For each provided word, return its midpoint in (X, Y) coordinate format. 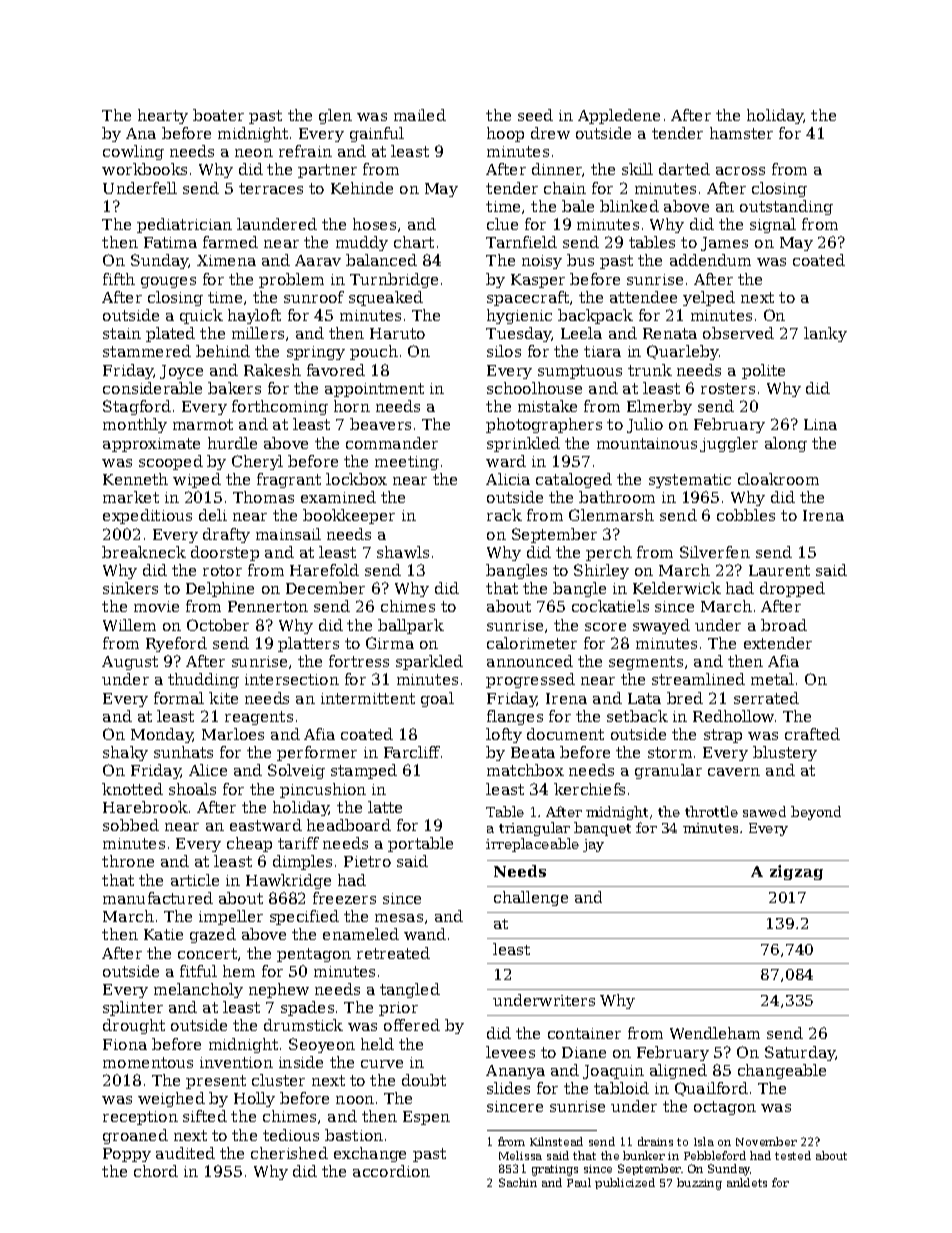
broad (784, 625)
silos (504, 351)
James (724, 244)
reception (140, 1118)
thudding (203, 680)
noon (355, 1100)
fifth (119, 279)
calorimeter (532, 643)
